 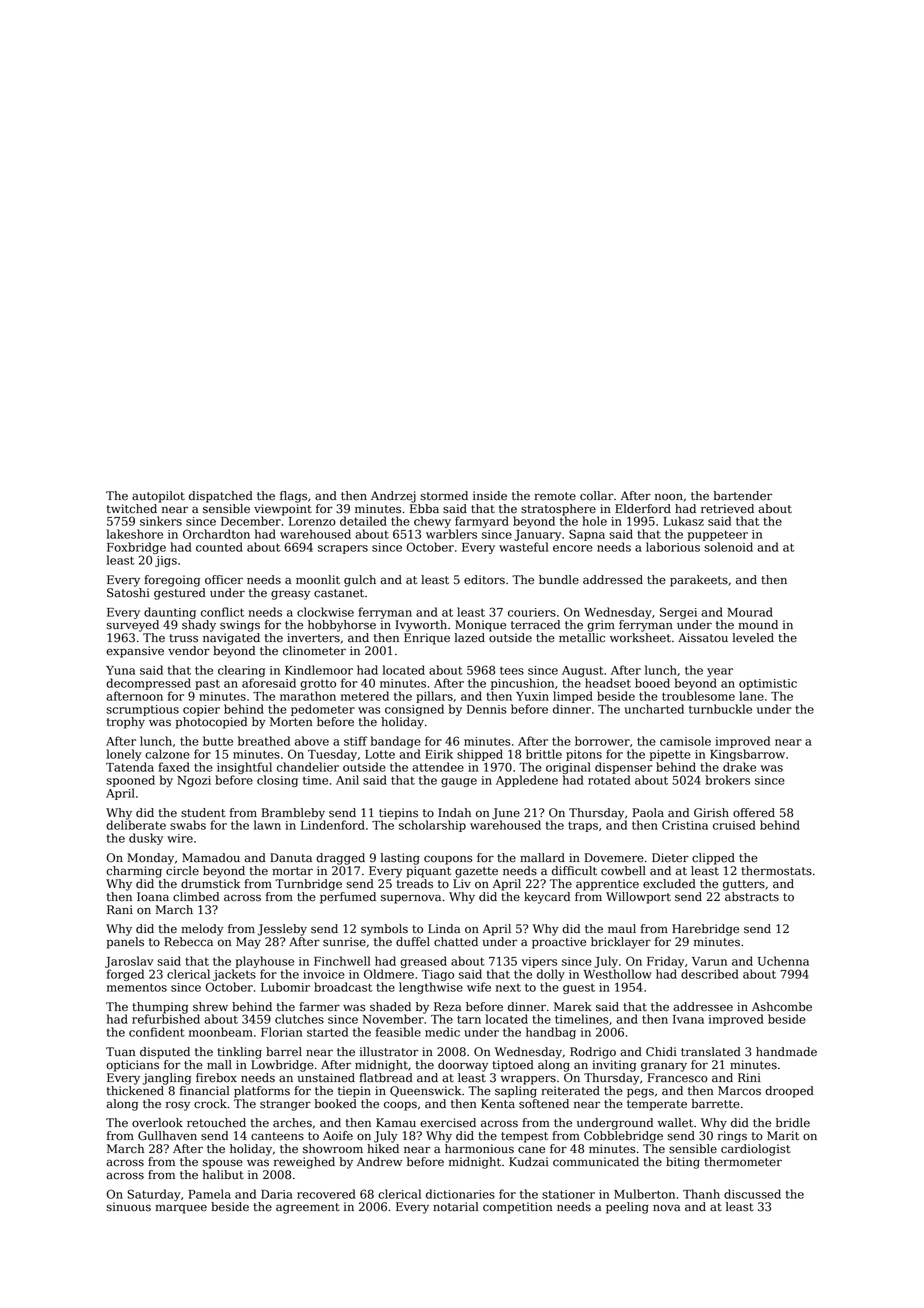 I want to click on inside, so click(x=490, y=496).
